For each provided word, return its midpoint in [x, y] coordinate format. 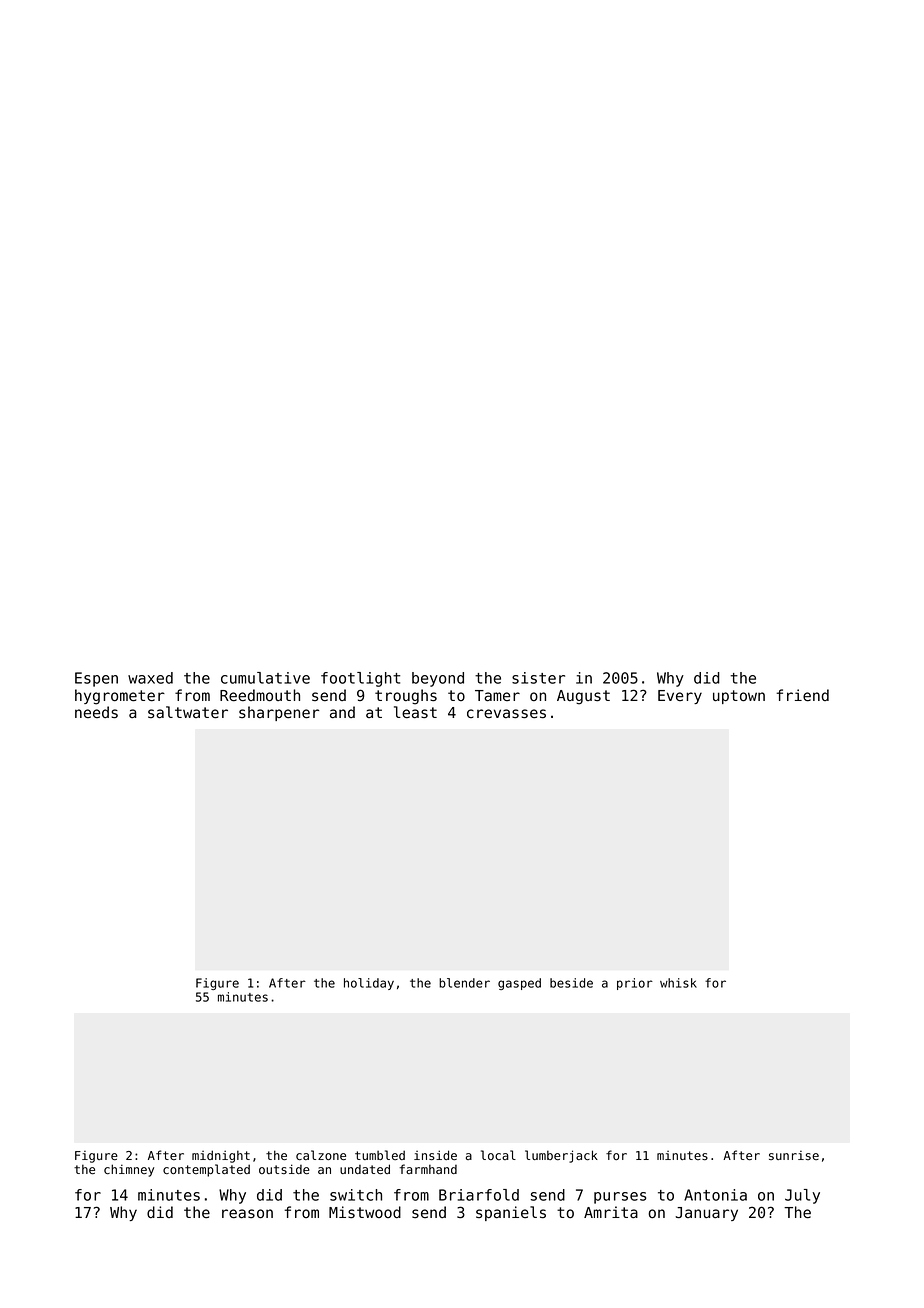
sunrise [794, 1155]
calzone [321, 1155]
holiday [369, 984]
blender [464, 983]
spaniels [511, 1213]
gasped [519, 984]
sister [538, 678]
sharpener [279, 713]
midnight [221, 1156]
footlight [360, 679]
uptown [739, 697]
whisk [678, 983]
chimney [129, 1170]
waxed [150, 678]
